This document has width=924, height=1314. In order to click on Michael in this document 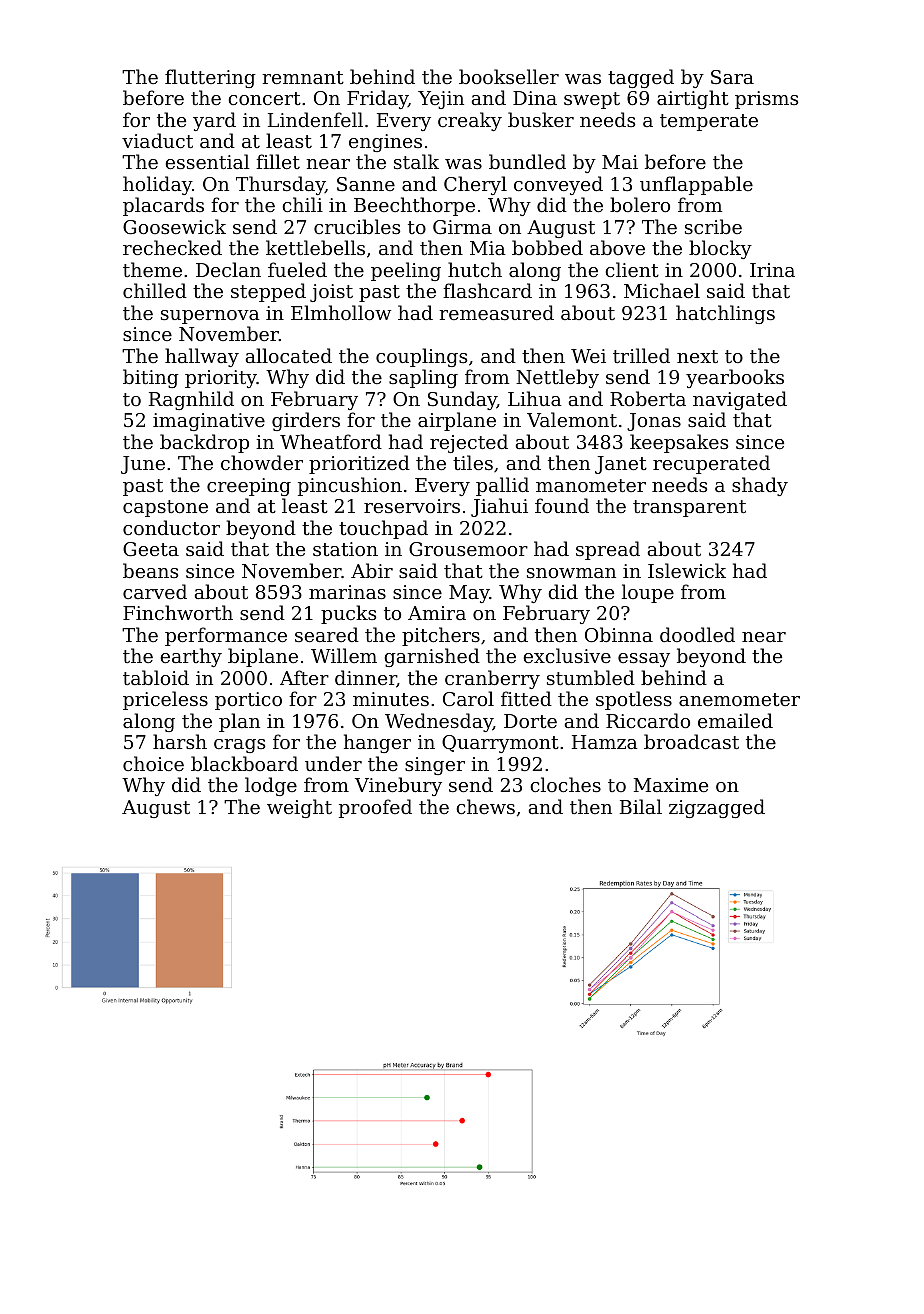, I will do `click(662, 290)`.
